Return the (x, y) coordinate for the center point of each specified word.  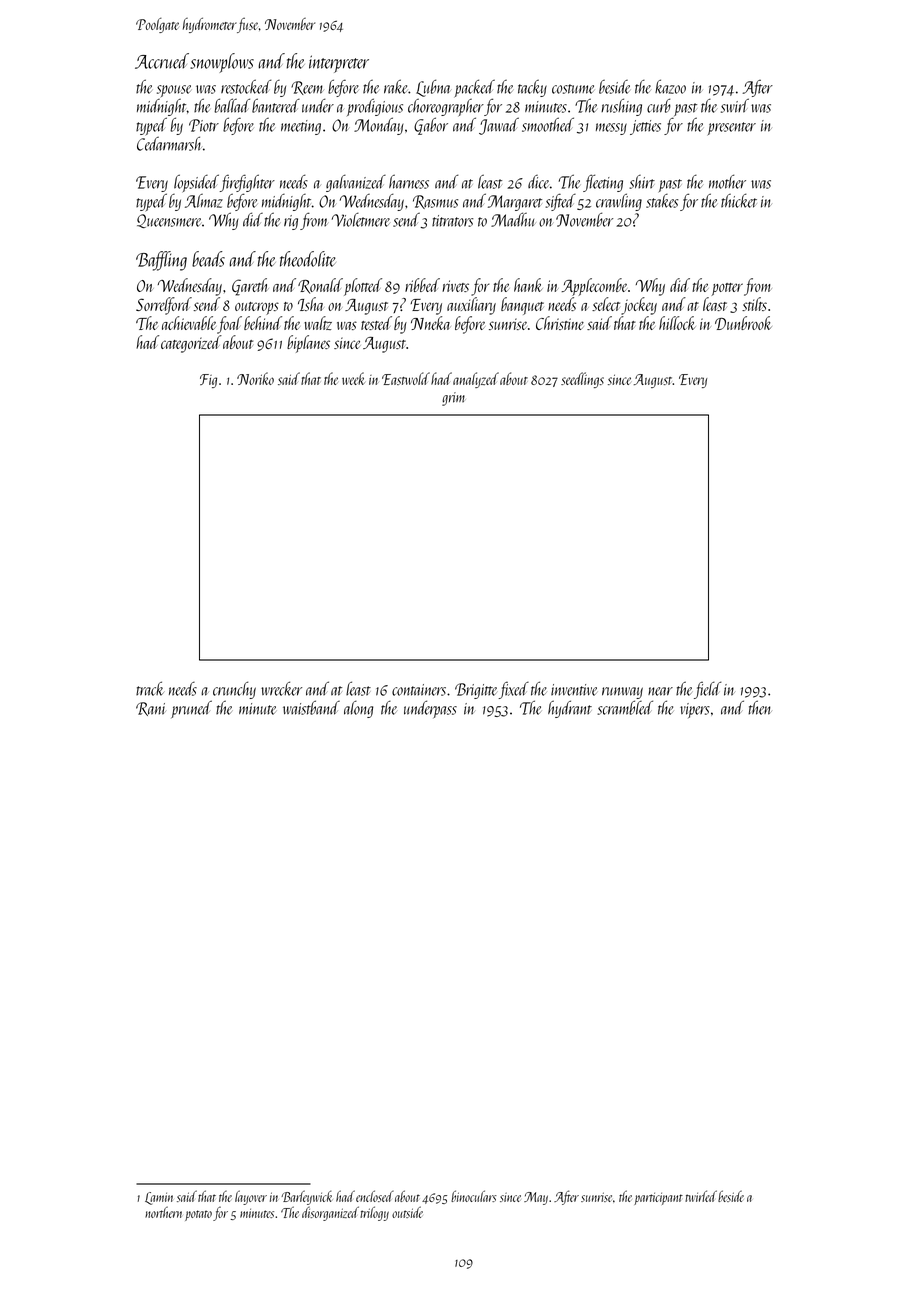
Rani (151, 709)
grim (453, 399)
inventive (574, 690)
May (536, 1198)
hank (528, 285)
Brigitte (476, 691)
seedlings (582, 380)
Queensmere (169, 221)
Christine (560, 323)
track (150, 688)
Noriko (255, 378)
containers (419, 690)
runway (622, 693)
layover (251, 1197)
